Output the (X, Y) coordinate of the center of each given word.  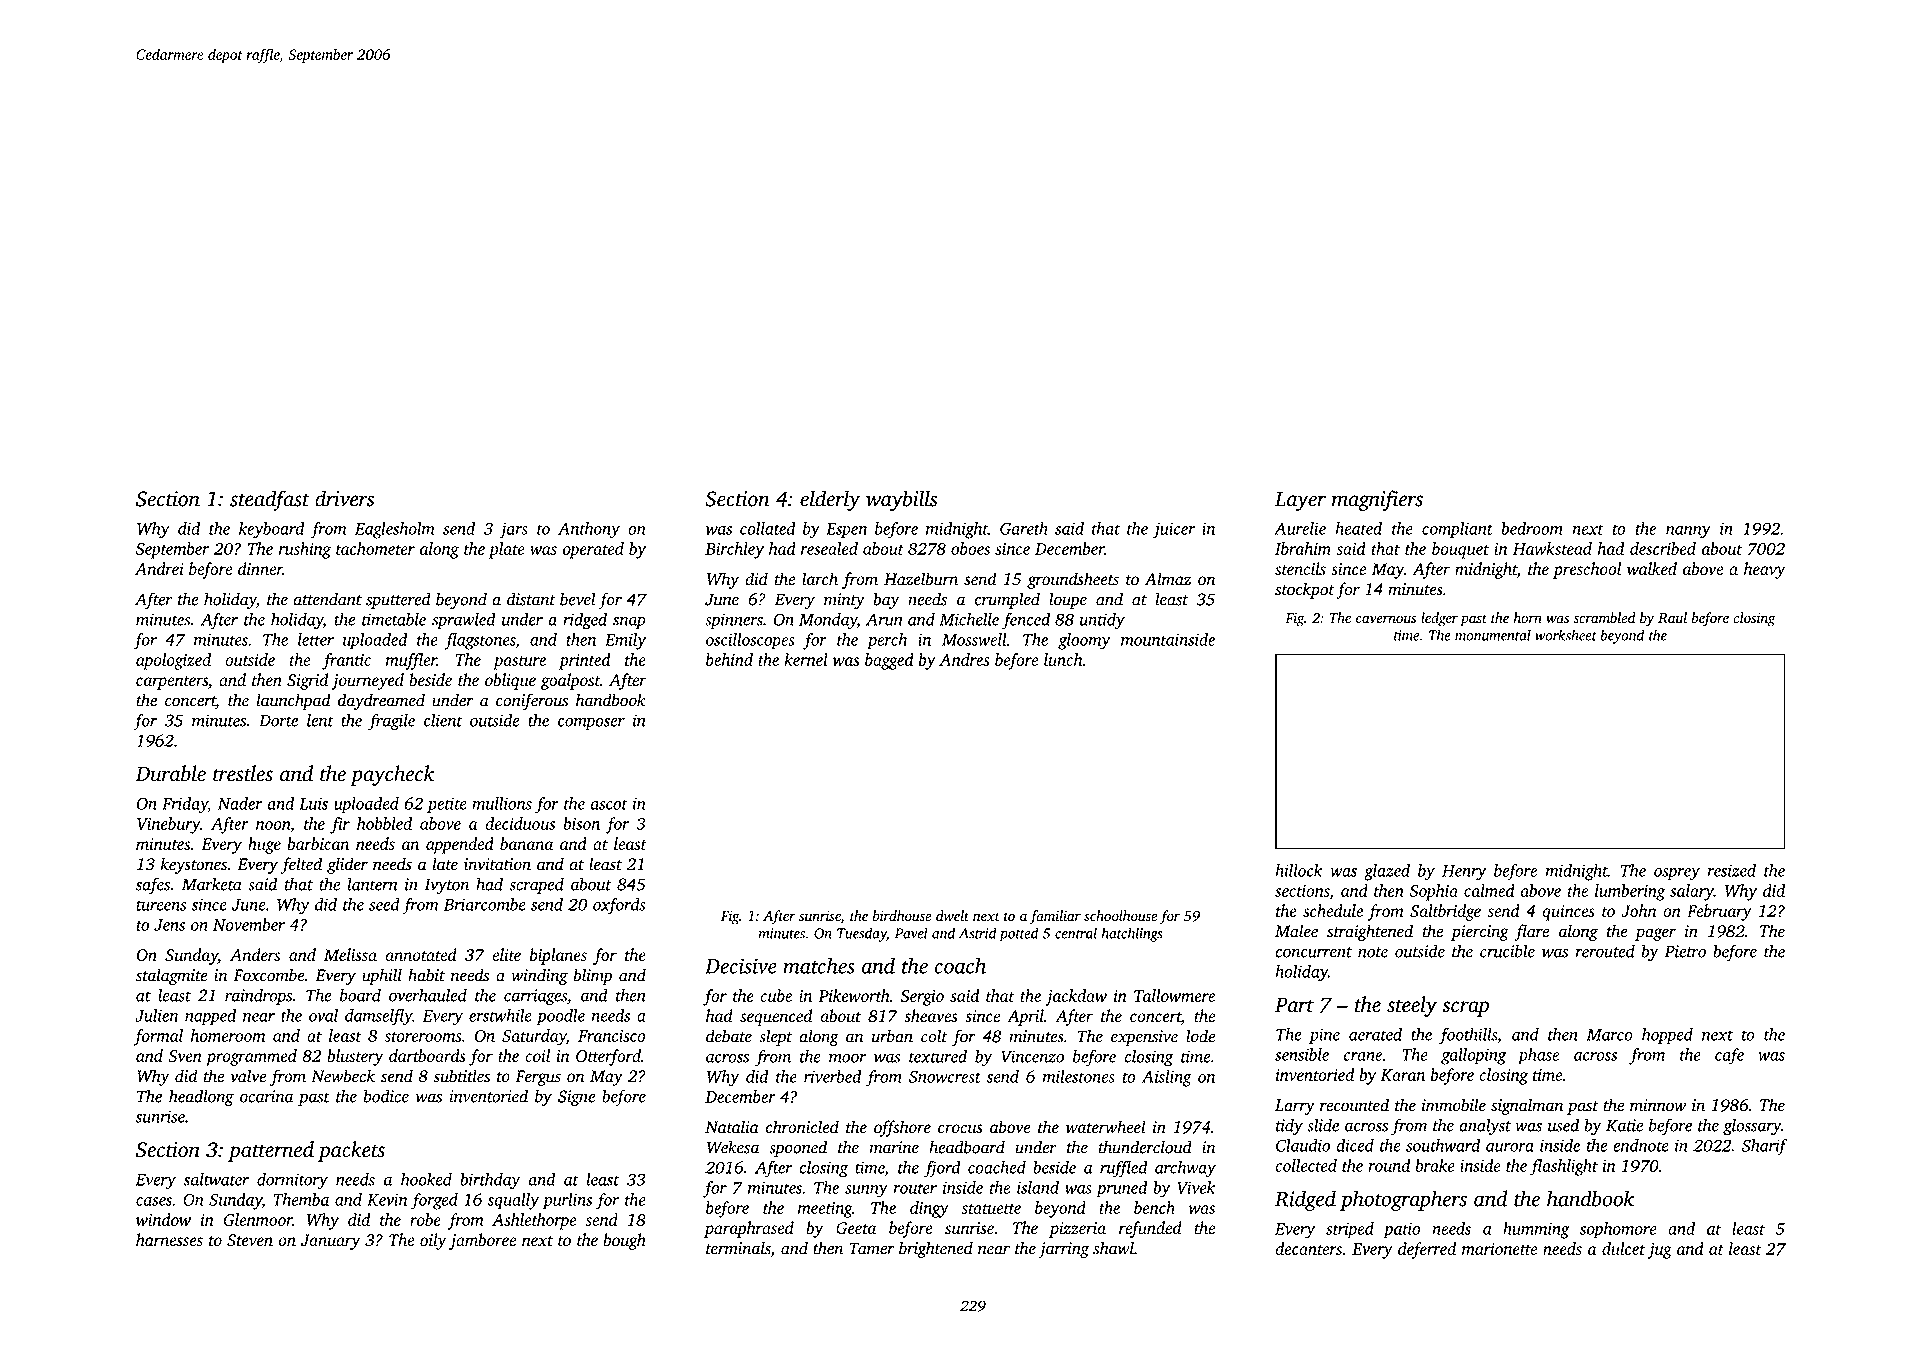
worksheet (1566, 635)
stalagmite (171, 976)
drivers (344, 498)
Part (1294, 1005)
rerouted (1605, 951)
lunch (1063, 659)
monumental (1493, 635)
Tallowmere (1174, 995)
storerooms (423, 1037)
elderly (830, 500)
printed (584, 661)
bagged (889, 661)
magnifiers (1377, 500)
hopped (1667, 1036)
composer (591, 724)
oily (433, 1241)
